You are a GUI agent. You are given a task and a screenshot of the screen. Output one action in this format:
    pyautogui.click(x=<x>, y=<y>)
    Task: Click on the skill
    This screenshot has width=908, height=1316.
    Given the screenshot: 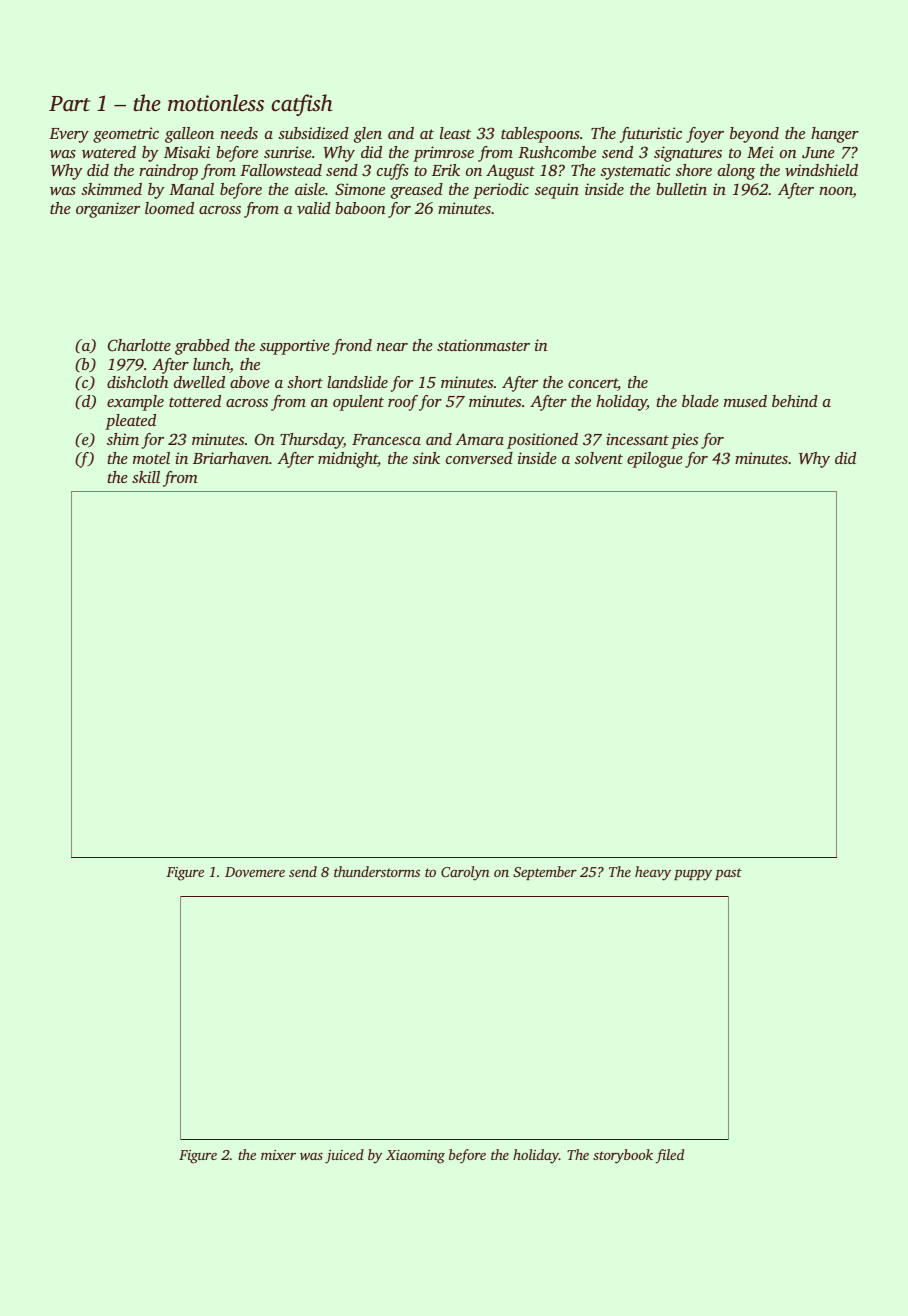 What is the action you would take?
    pyautogui.click(x=146, y=477)
